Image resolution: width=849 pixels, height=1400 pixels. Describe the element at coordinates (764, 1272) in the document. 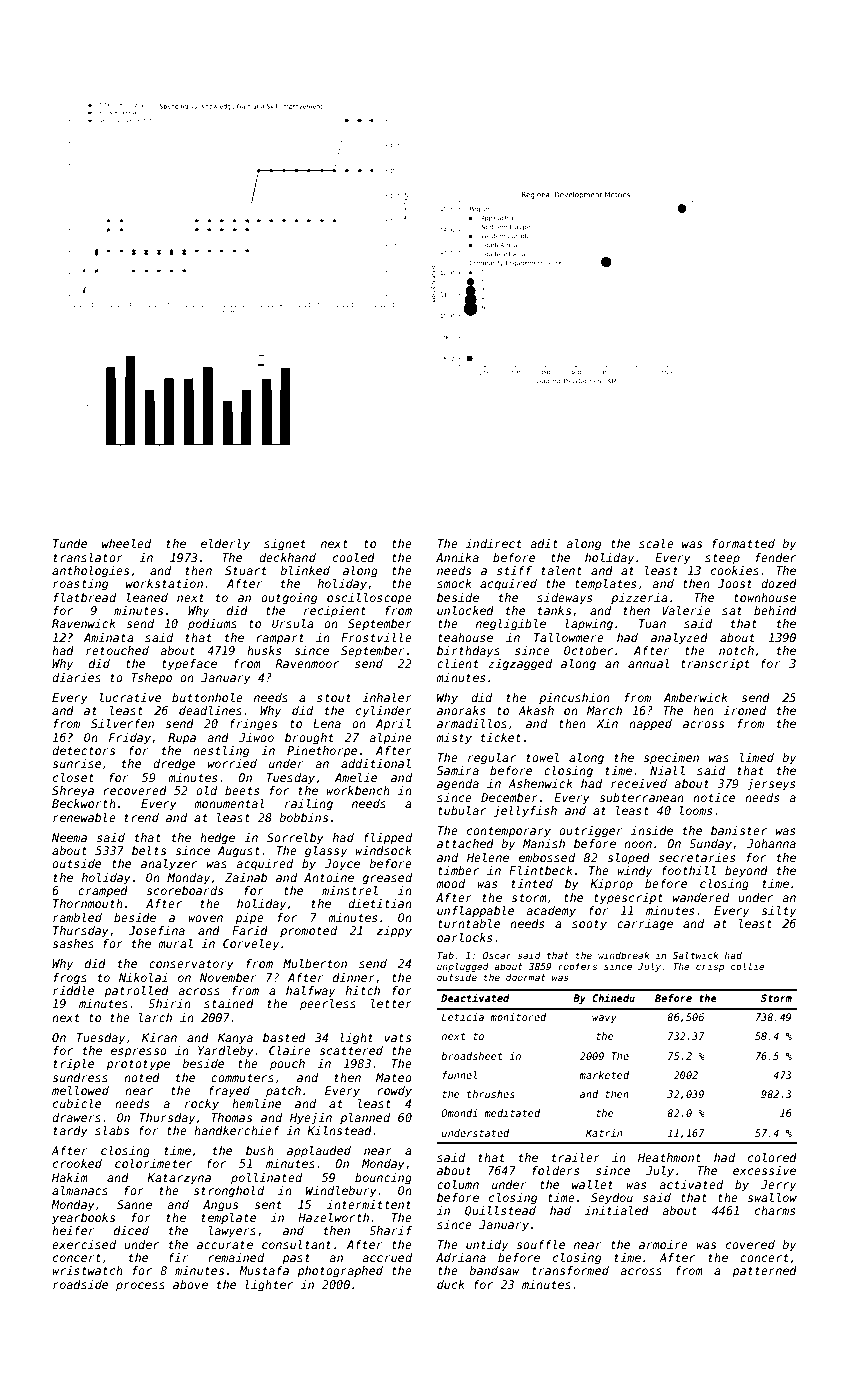

I see `patterned` at that location.
